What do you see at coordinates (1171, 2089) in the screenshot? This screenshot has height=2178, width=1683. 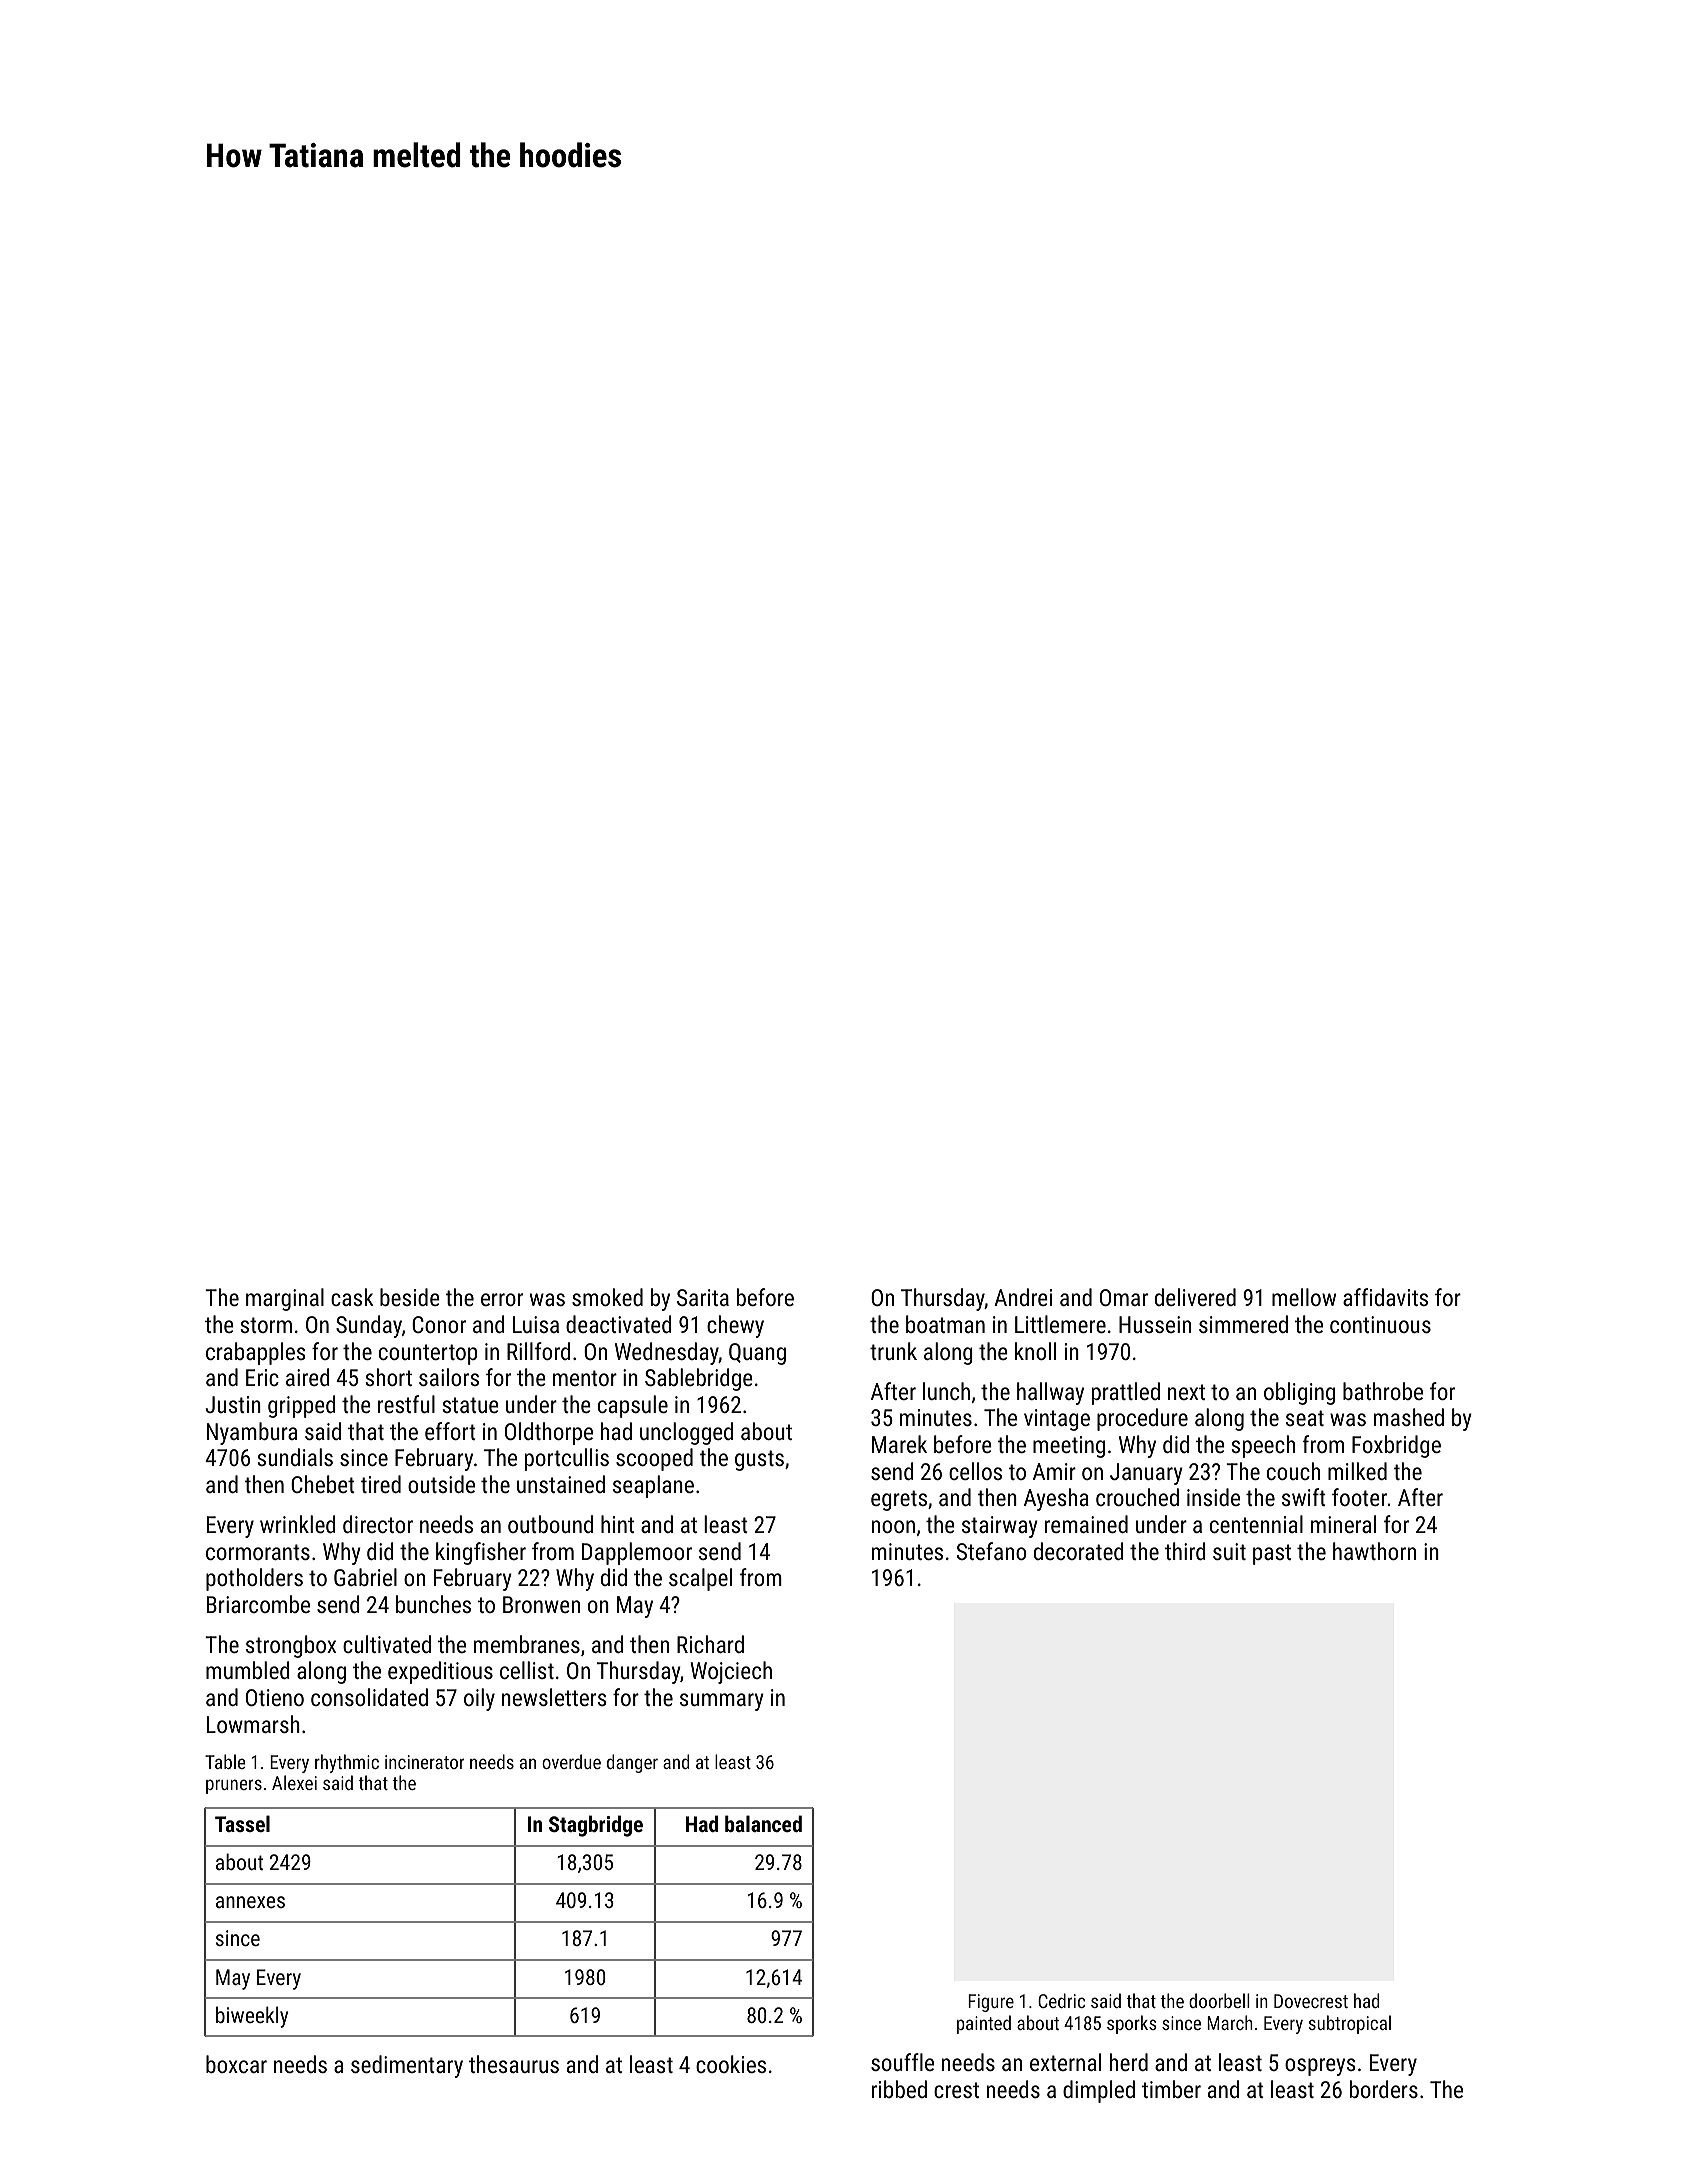 I see `timber` at bounding box center [1171, 2089].
